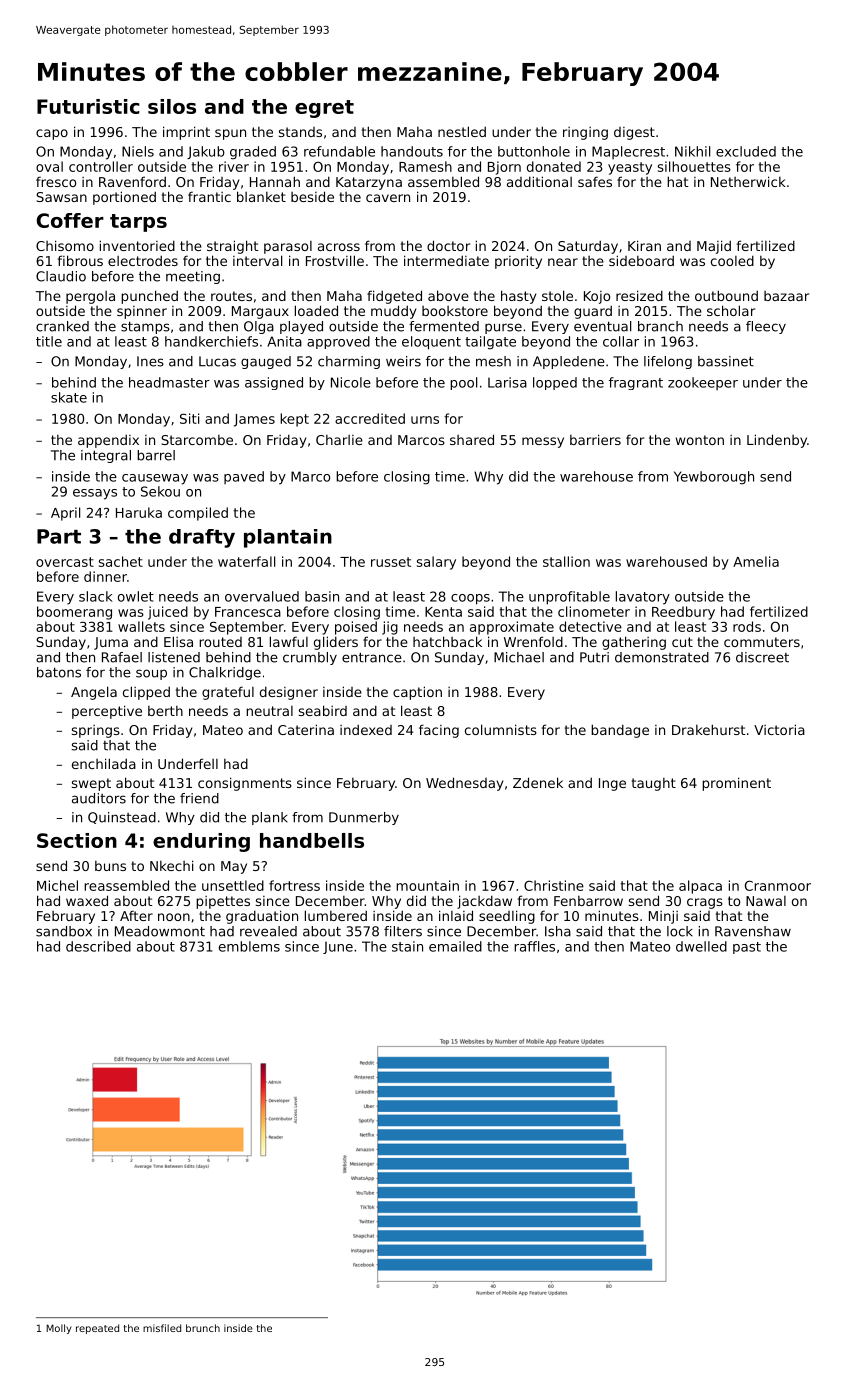  Describe the element at coordinates (162, 1328) in the screenshot. I see `misfiled` at that location.
